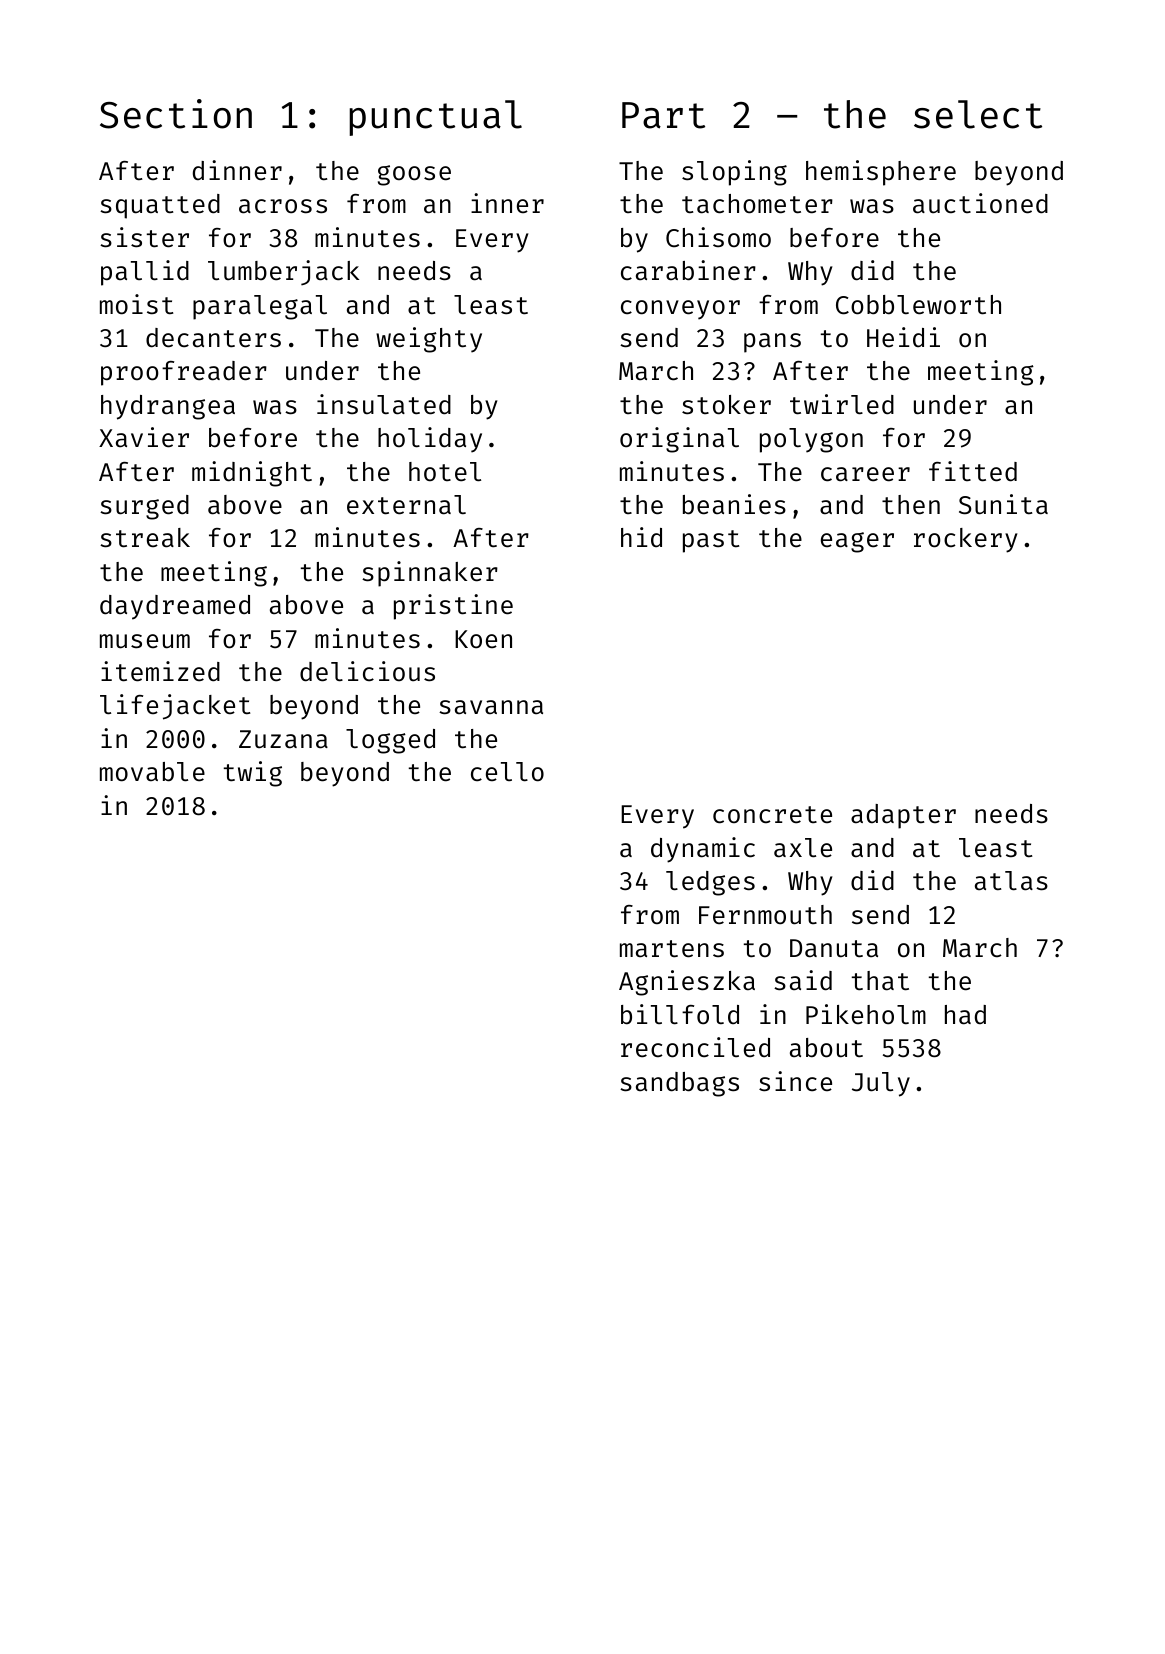 Image resolution: width=1165 pixels, height=1654 pixels. What do you see at coordinates (918, 305) in the page?
I see `Cobbleworth` at bounding box center [918, 305].
